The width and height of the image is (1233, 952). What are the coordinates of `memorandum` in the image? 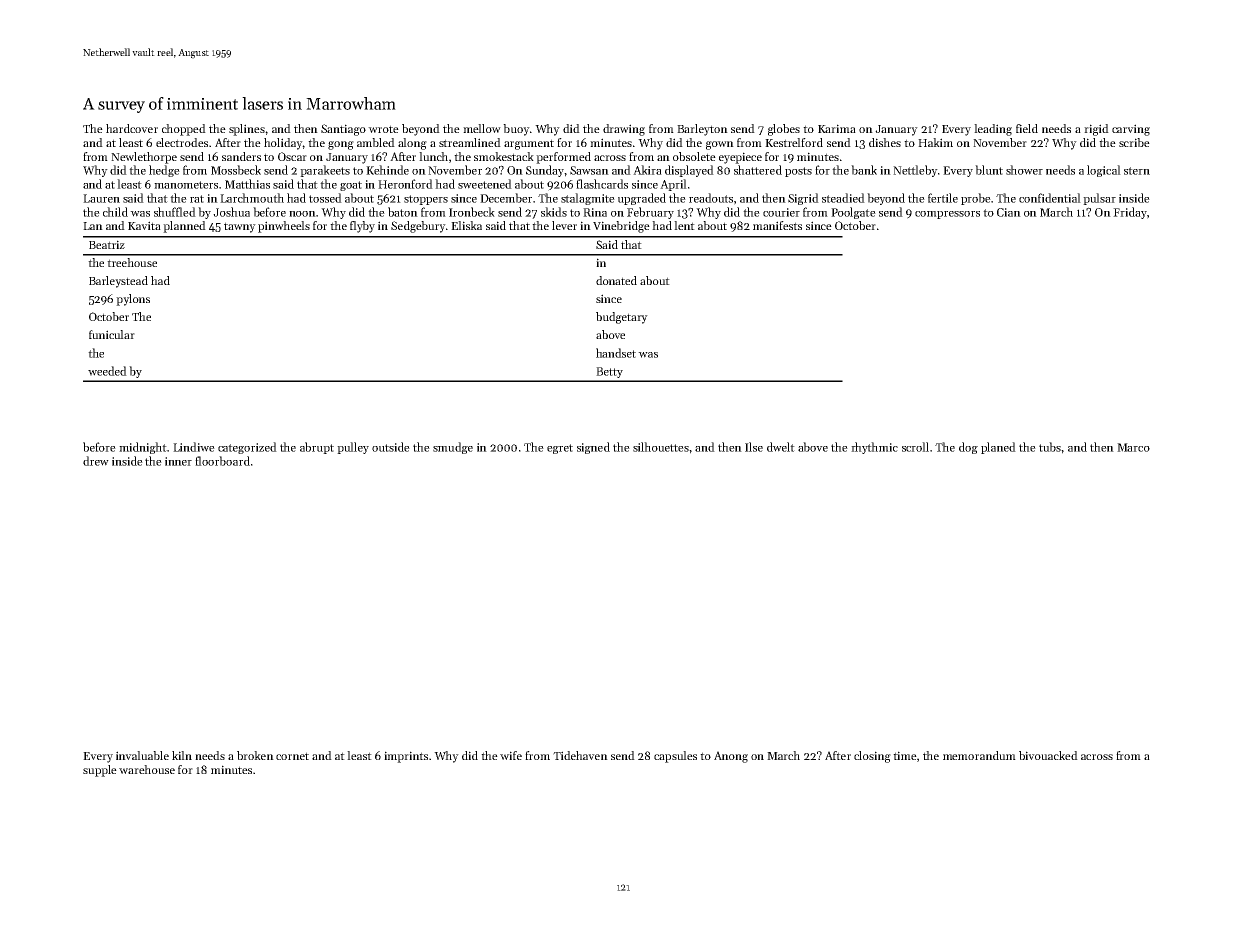 It's located at (979, 755).
